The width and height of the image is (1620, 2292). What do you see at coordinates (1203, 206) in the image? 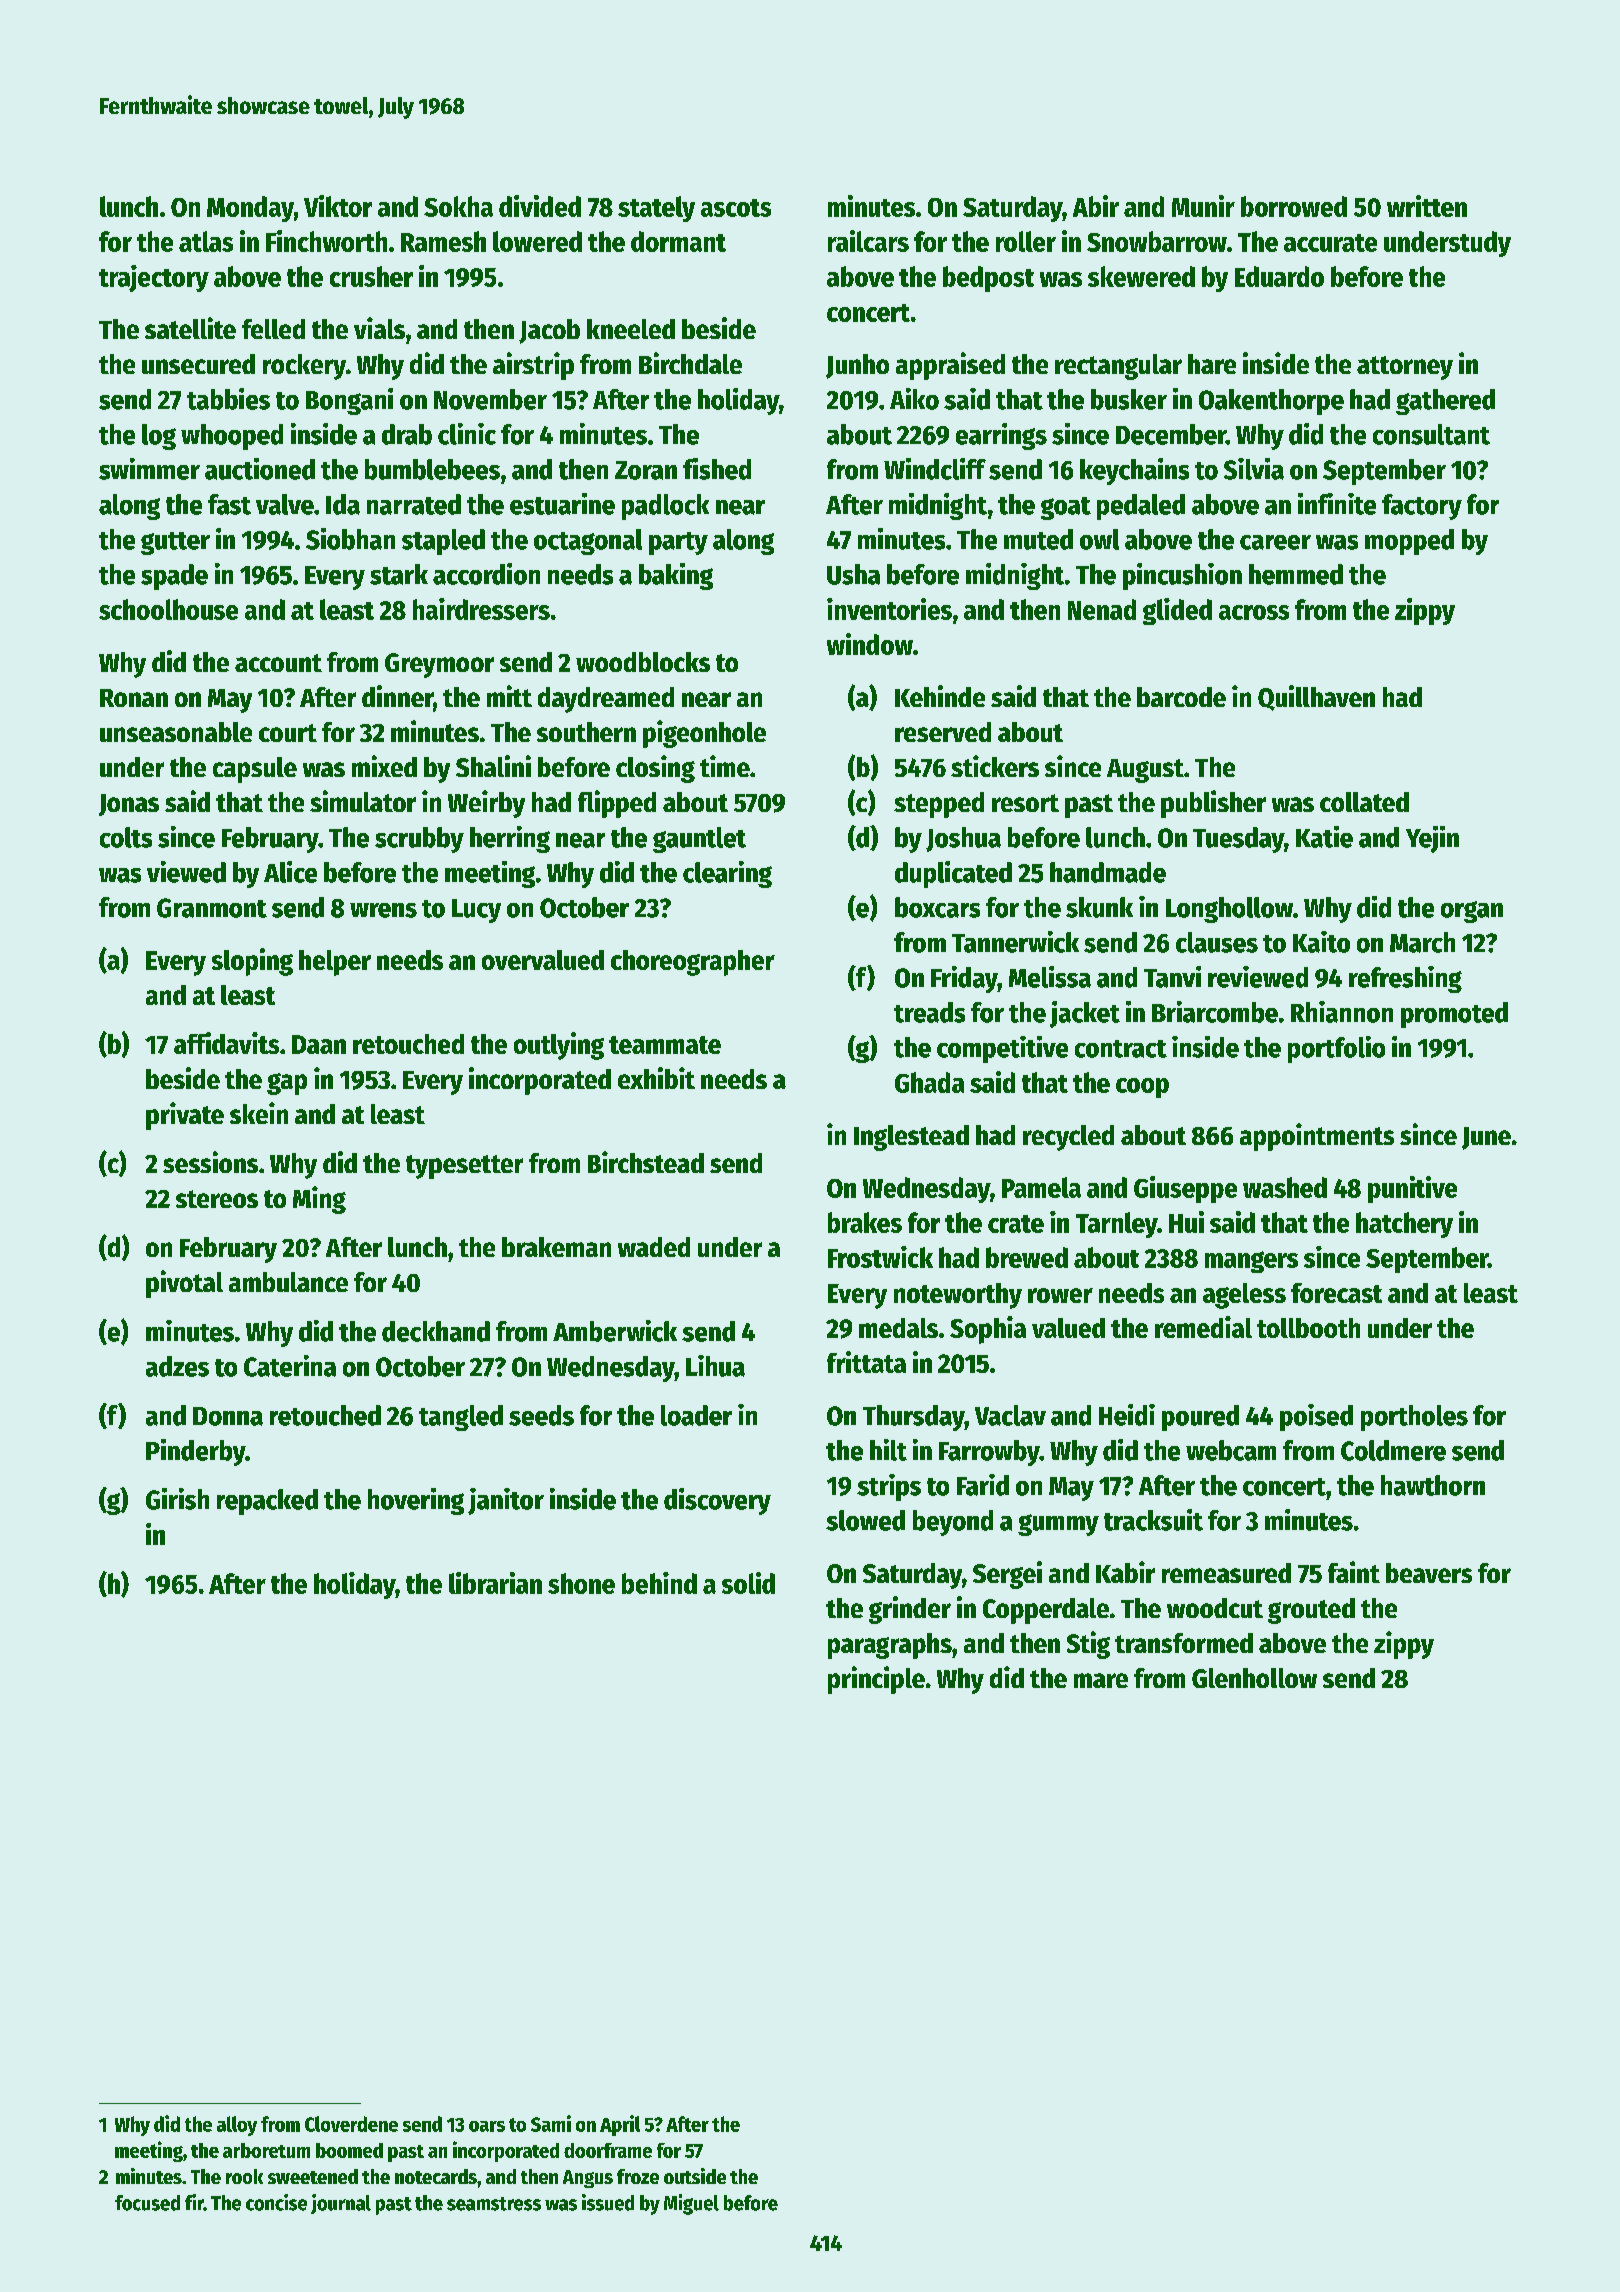
I see `Munir` at bounding box center [1203, 206].
